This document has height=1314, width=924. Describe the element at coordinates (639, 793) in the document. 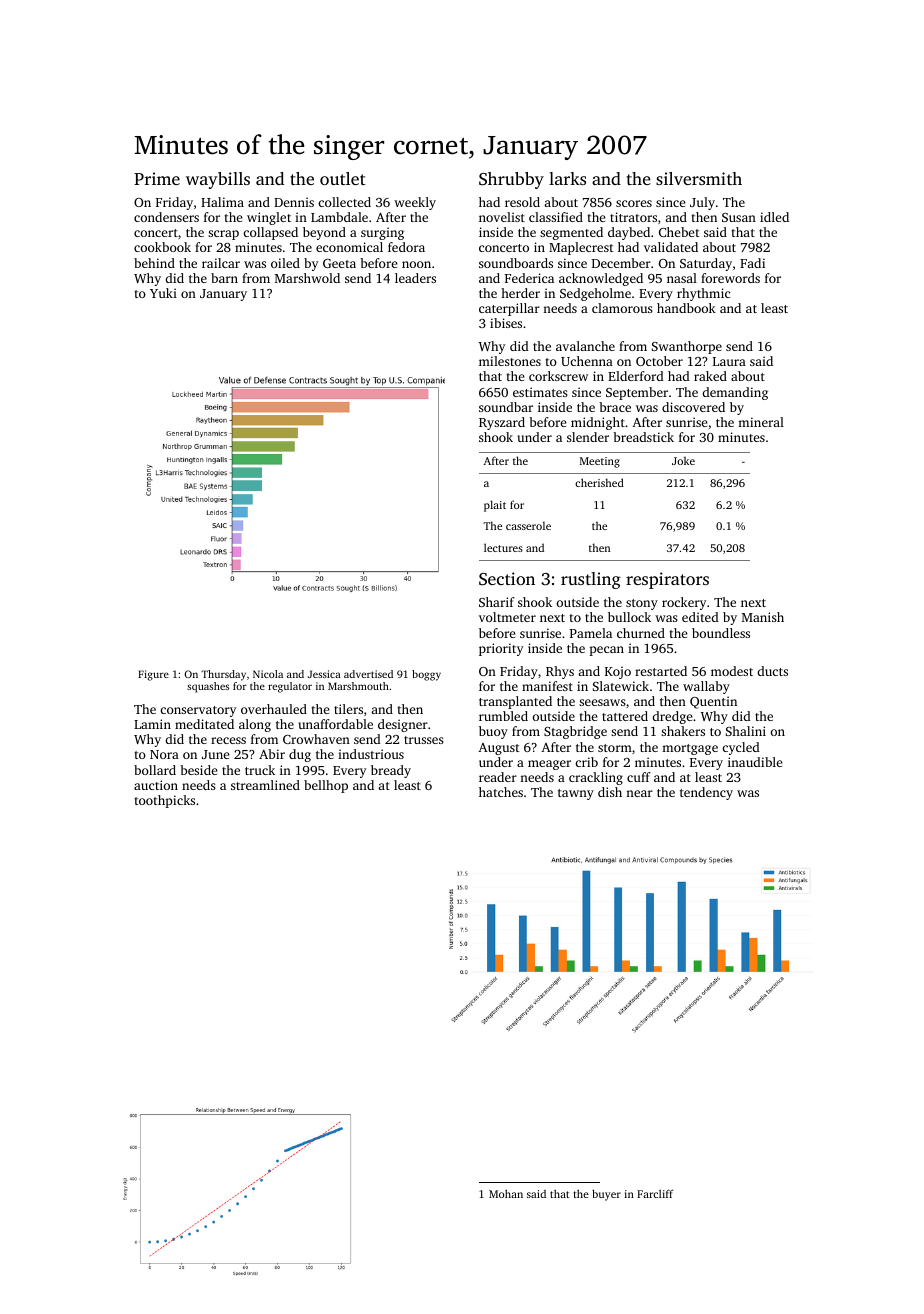

I see `near` at that location.
